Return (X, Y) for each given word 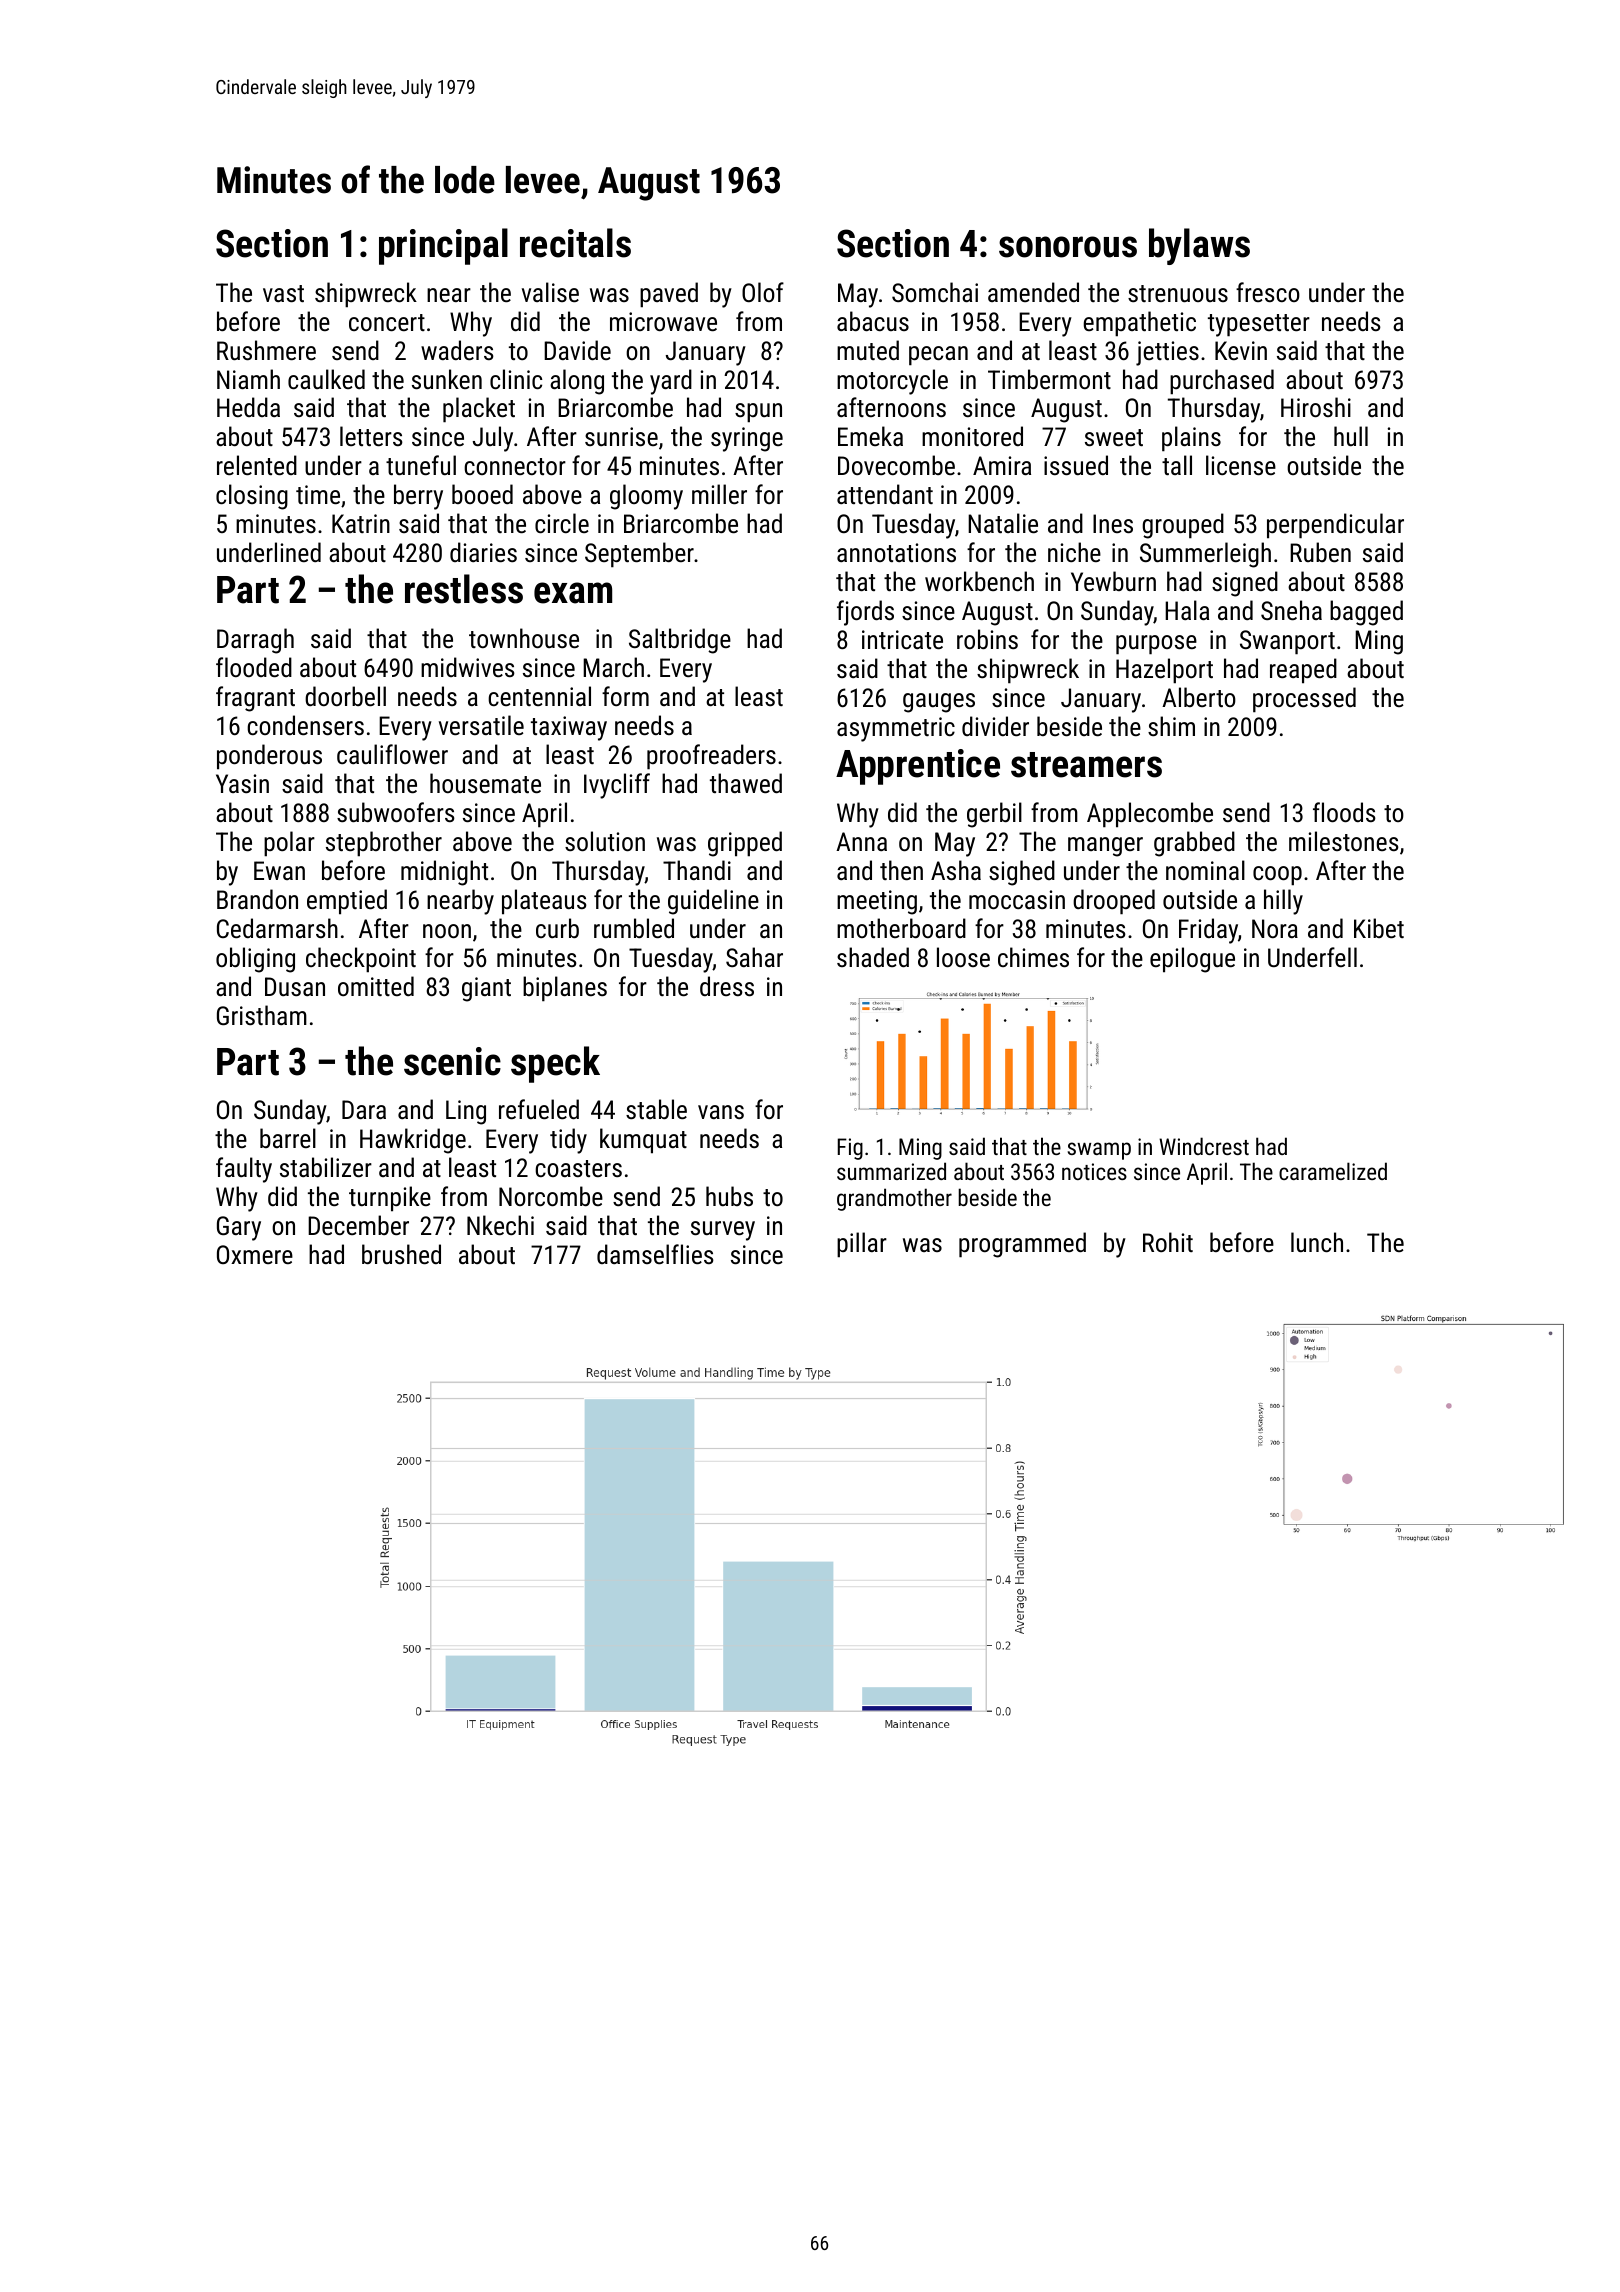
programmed (1022, 1245)
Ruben (1320, 552)
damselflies (655, 1254)
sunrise (621, 436)
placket (479, 410)
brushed (401, 1254)
